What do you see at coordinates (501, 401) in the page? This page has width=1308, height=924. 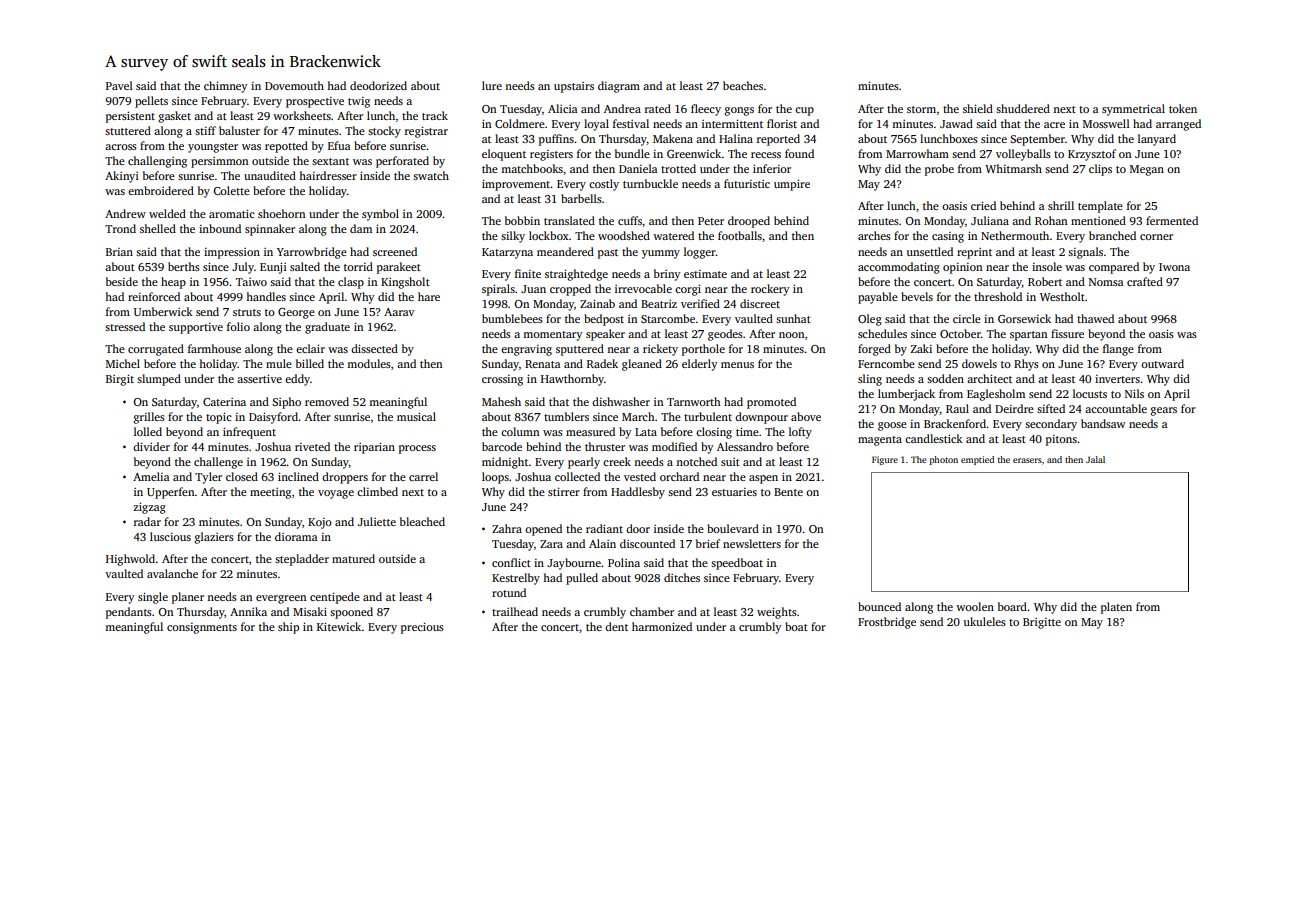 I see `Mahesh` at bounding box center [501, 401].
